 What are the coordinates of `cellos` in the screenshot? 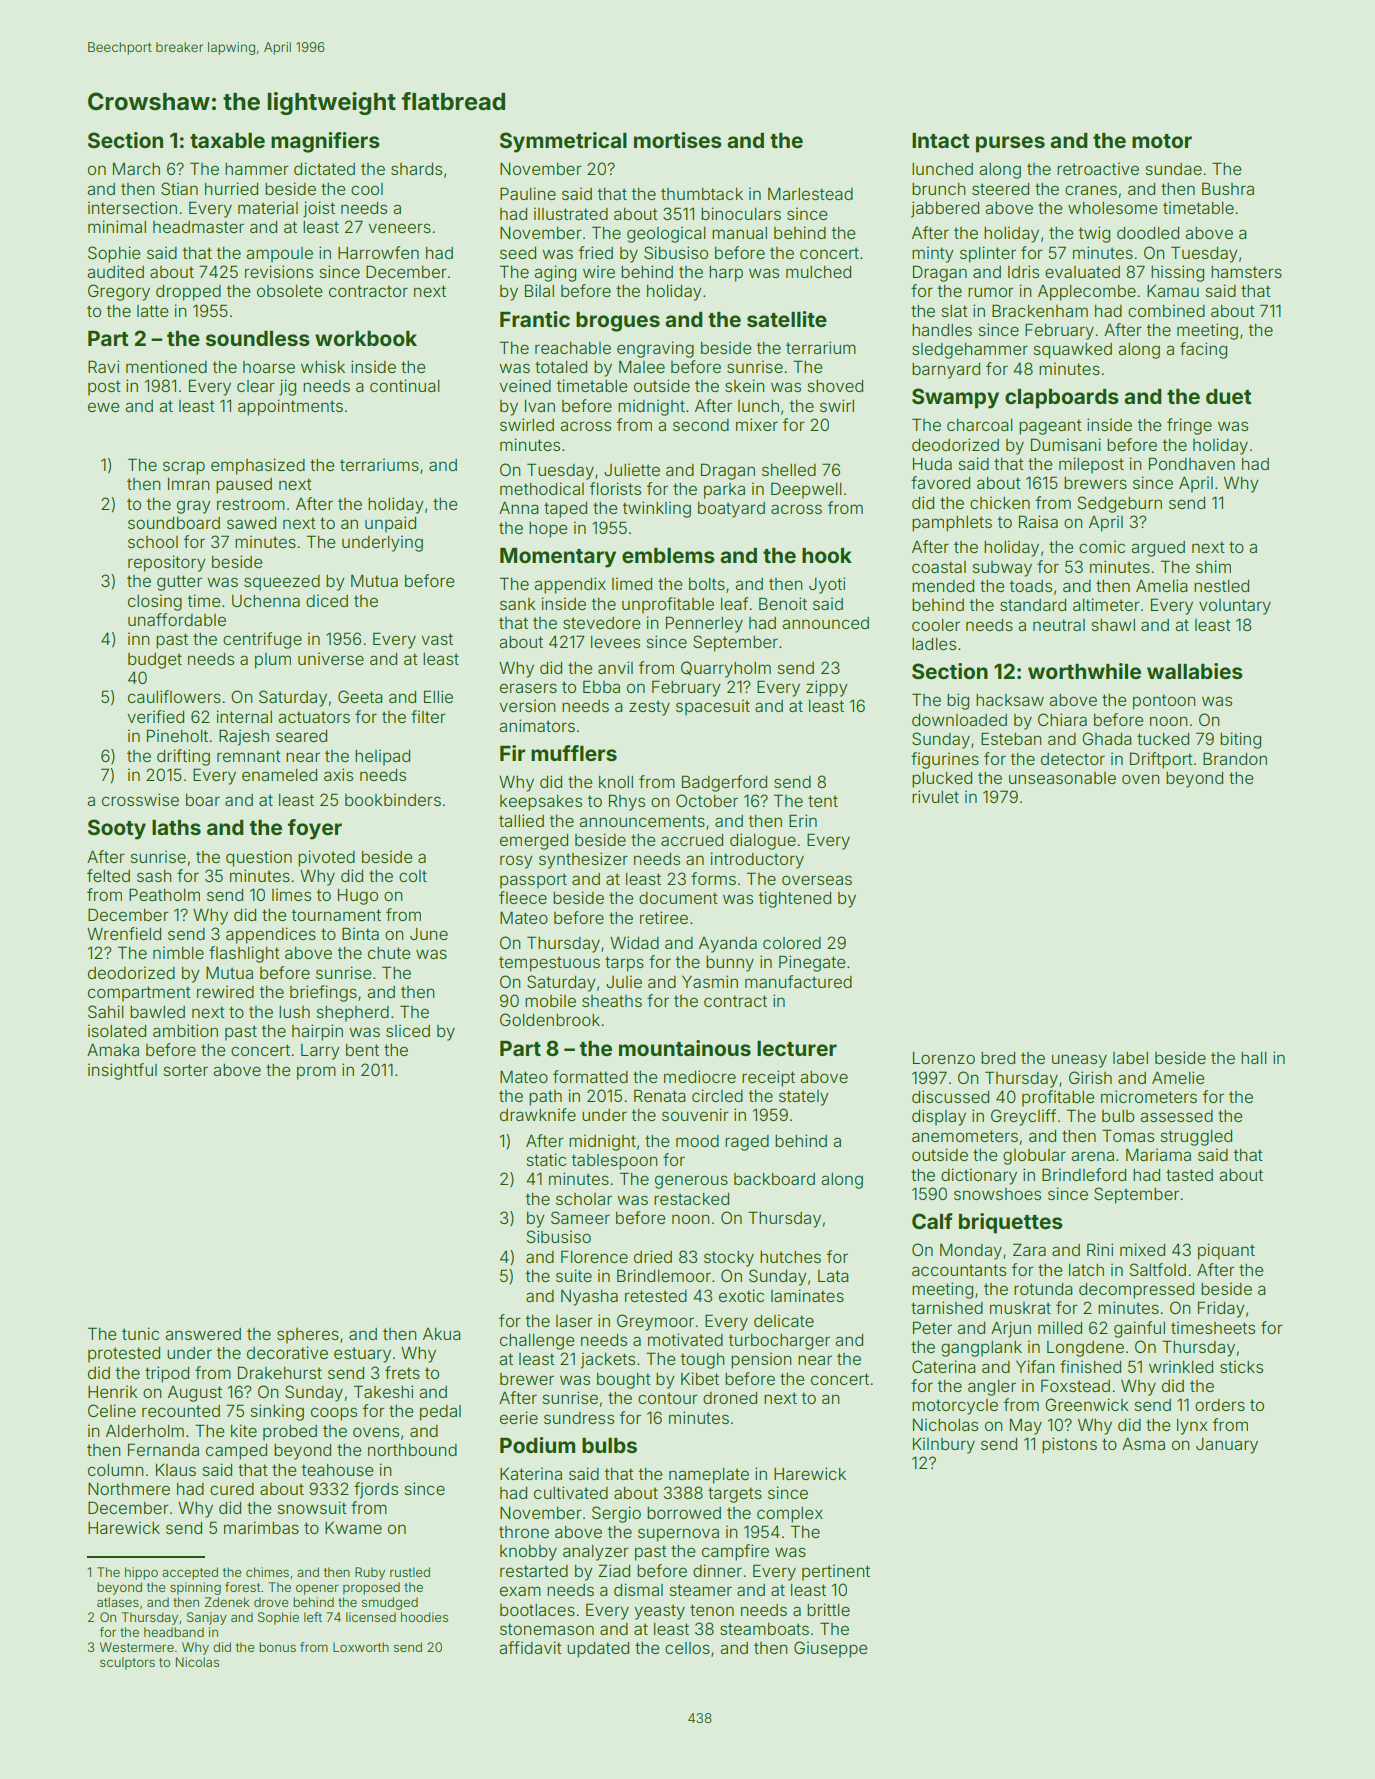 It's located at (687, 1648).
